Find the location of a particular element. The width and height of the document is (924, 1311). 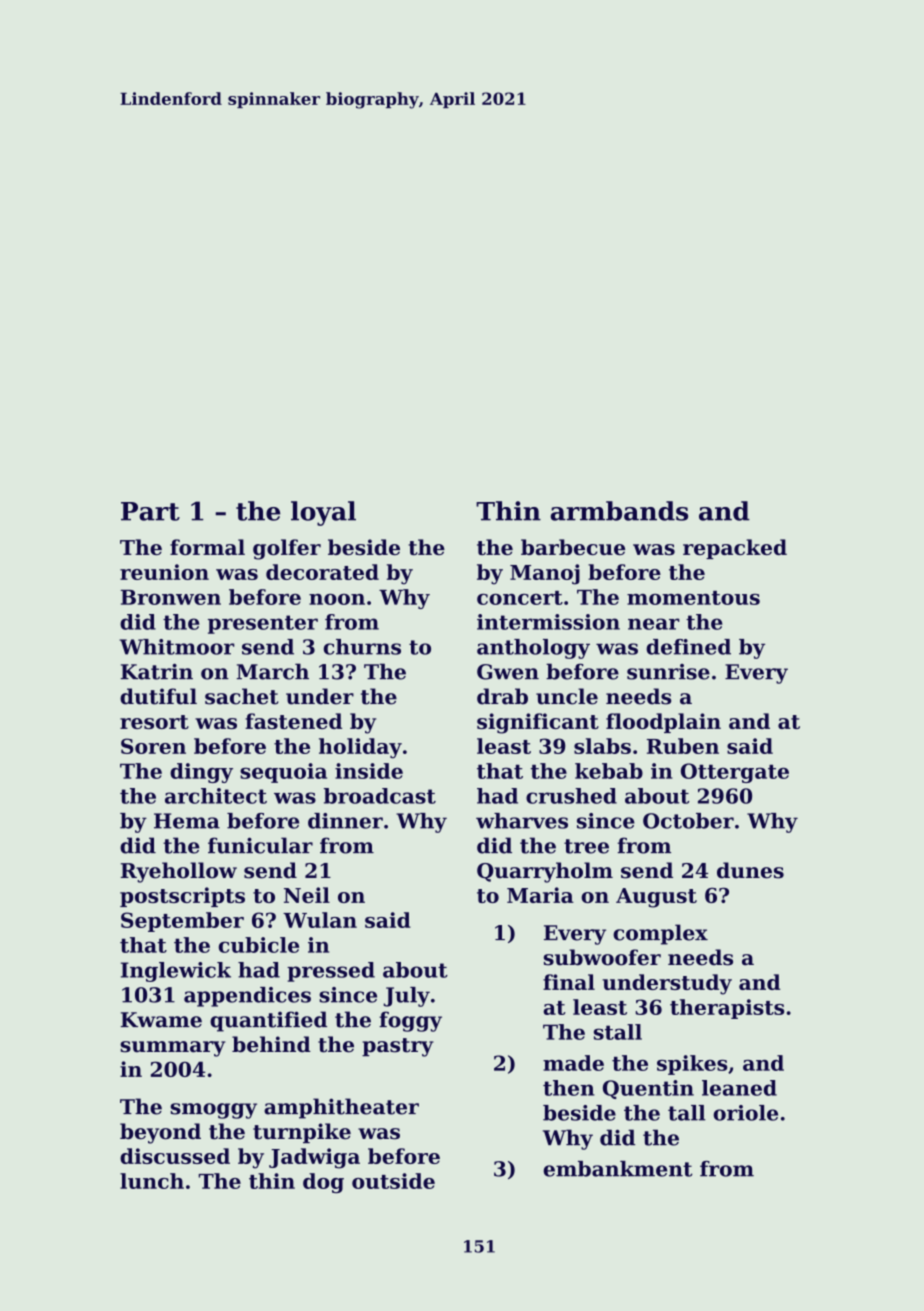

oriole is located at coordinates (745, 1113).
